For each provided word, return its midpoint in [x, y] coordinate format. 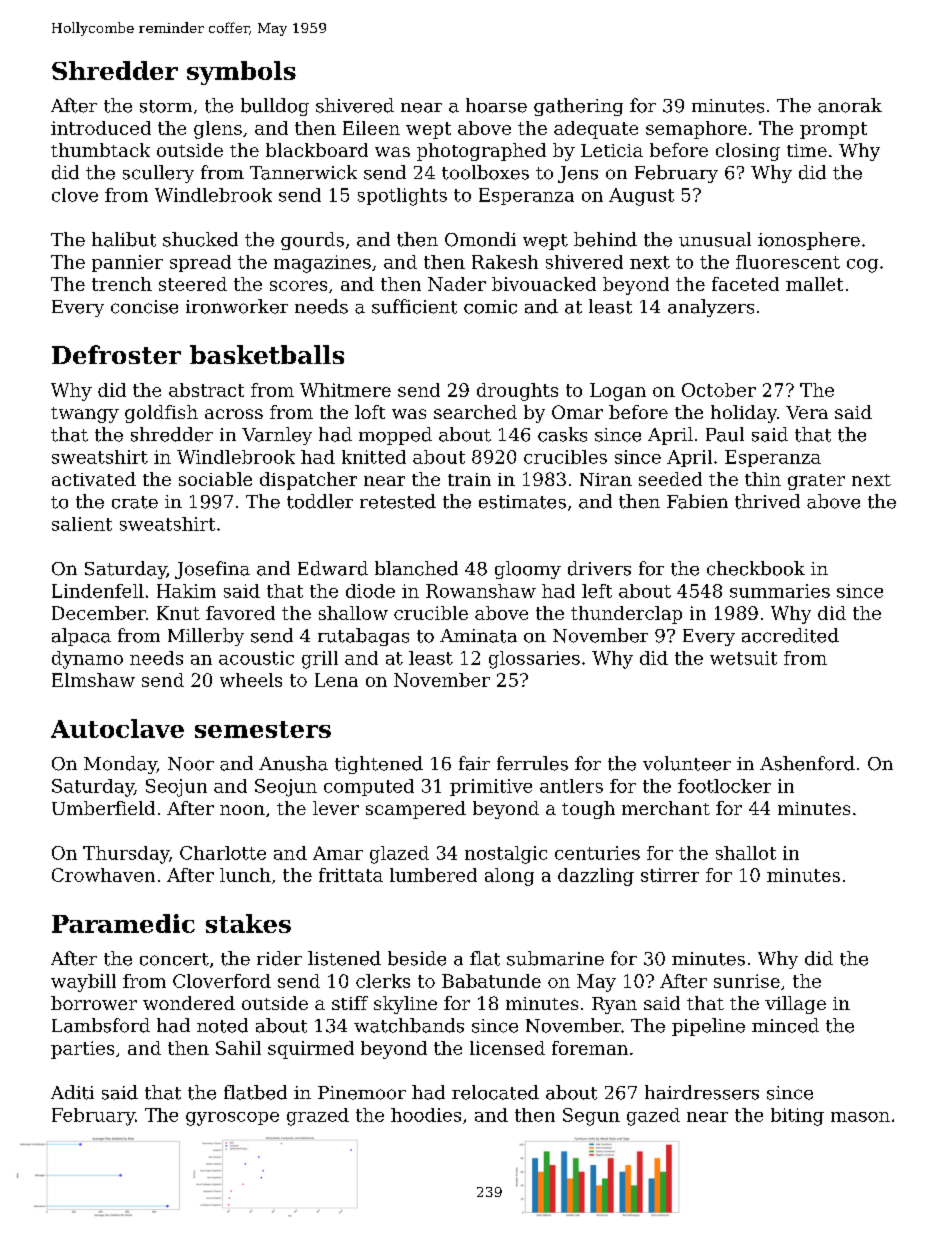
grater [816, 482]
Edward [333, 568]
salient [82, 524]
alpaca [81, 637]
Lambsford [101, 1025]
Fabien [697, 501]
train [469, 479]
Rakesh [505, 262]
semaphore [696, 130]
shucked [200, 239]
